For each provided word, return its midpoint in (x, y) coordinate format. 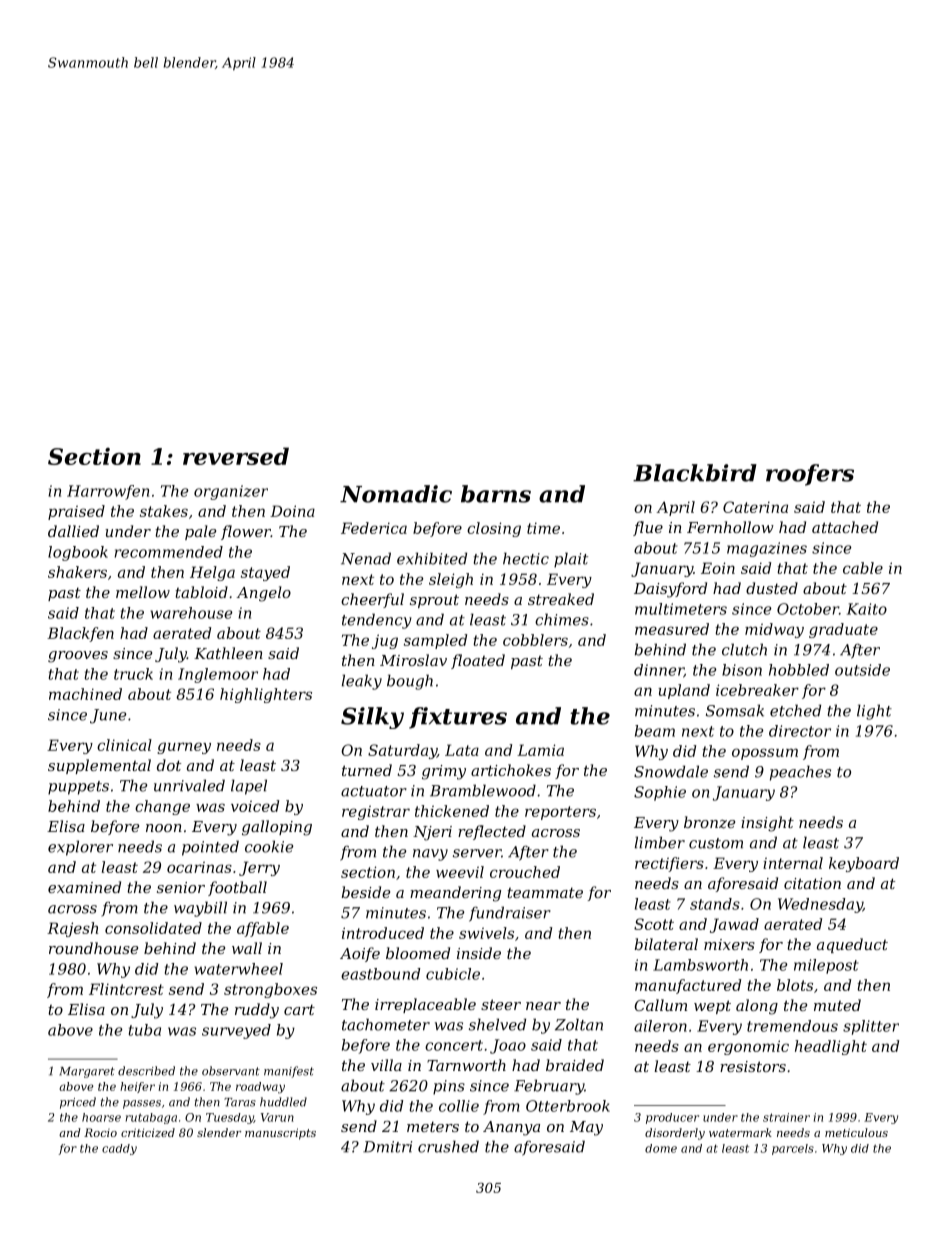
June (108, 716)
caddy (119, 1149)
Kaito (867, 609)
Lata (462, 750)
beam (655, 731)
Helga (212, 573)
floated (478, 661)
